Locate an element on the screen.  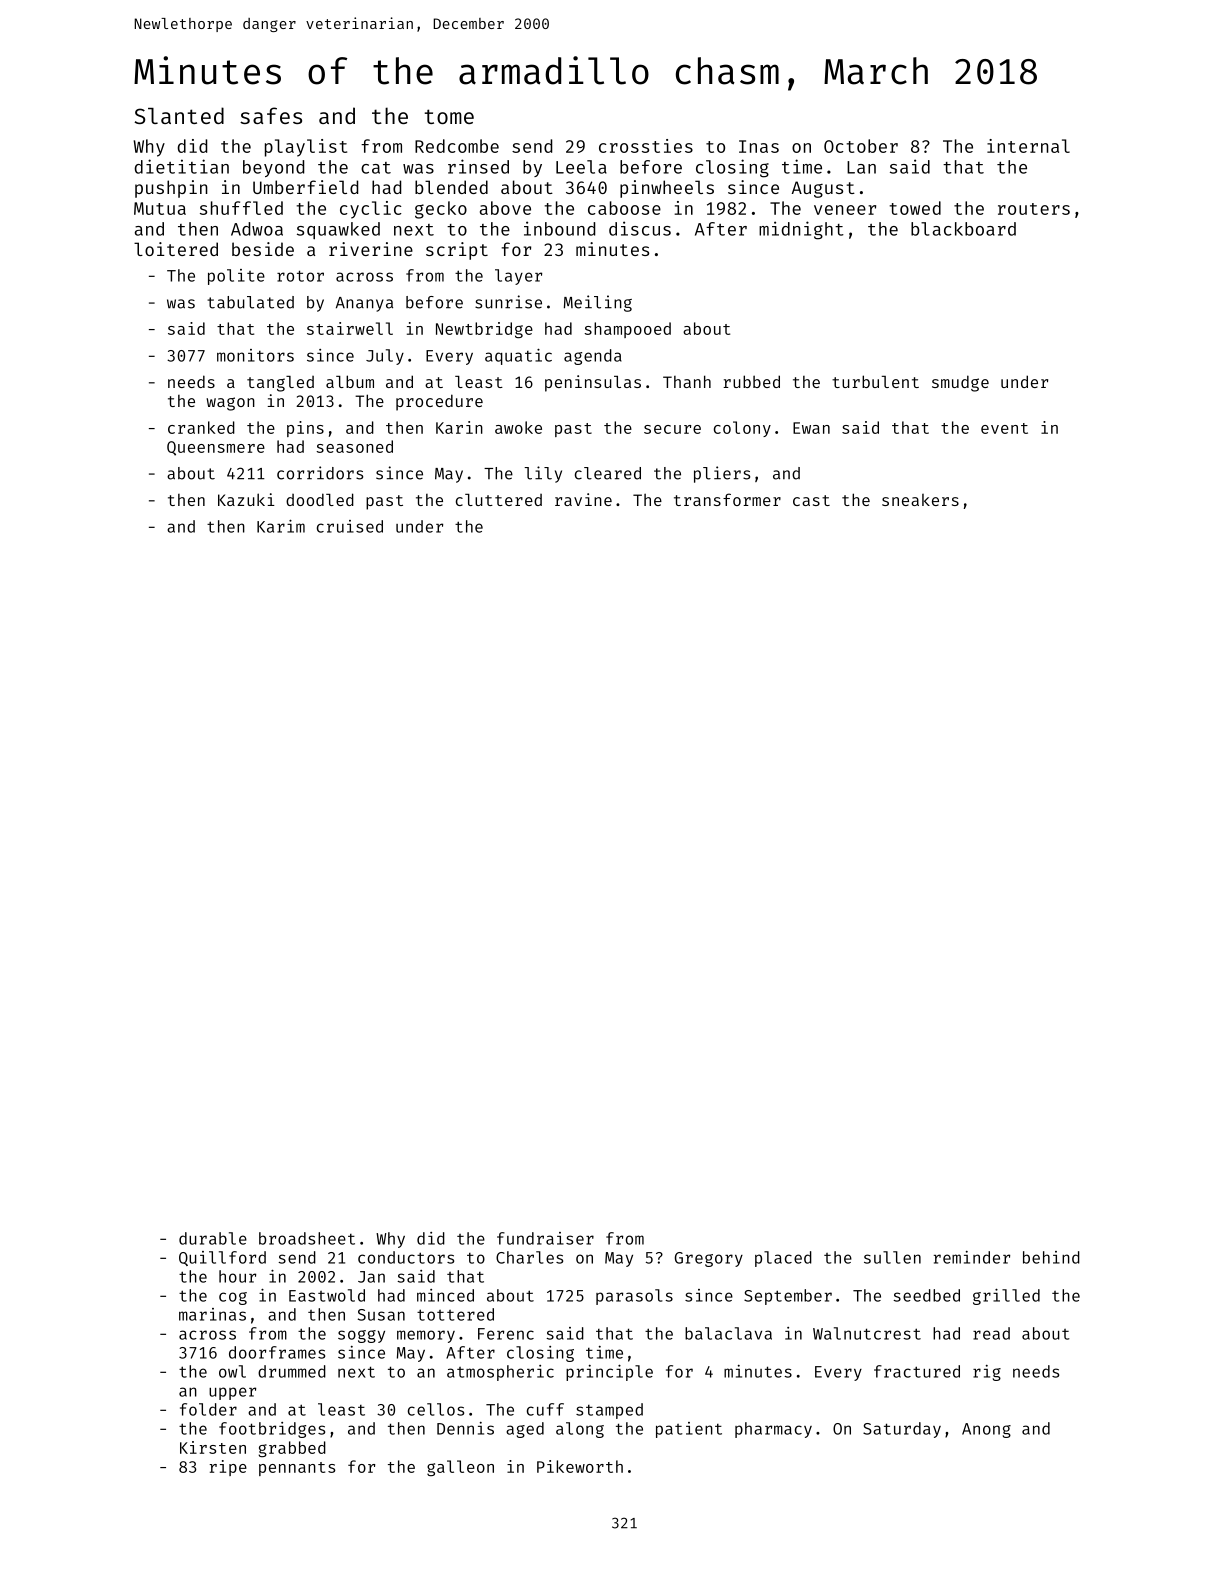
durable is located at coordinates (213, 1238).
